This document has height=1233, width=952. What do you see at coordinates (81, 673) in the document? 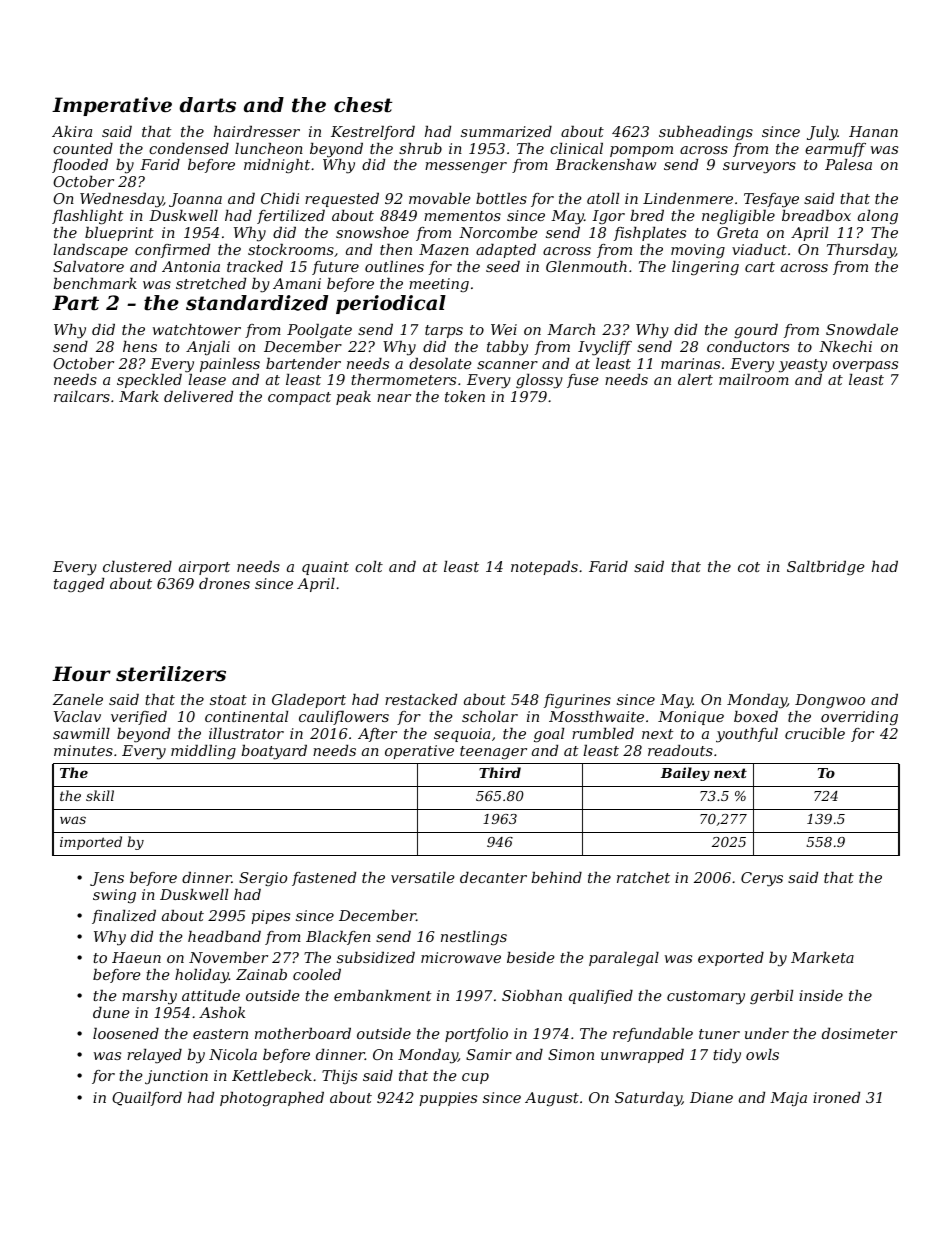
I see `Hour` at bounding box center [81, 673].
